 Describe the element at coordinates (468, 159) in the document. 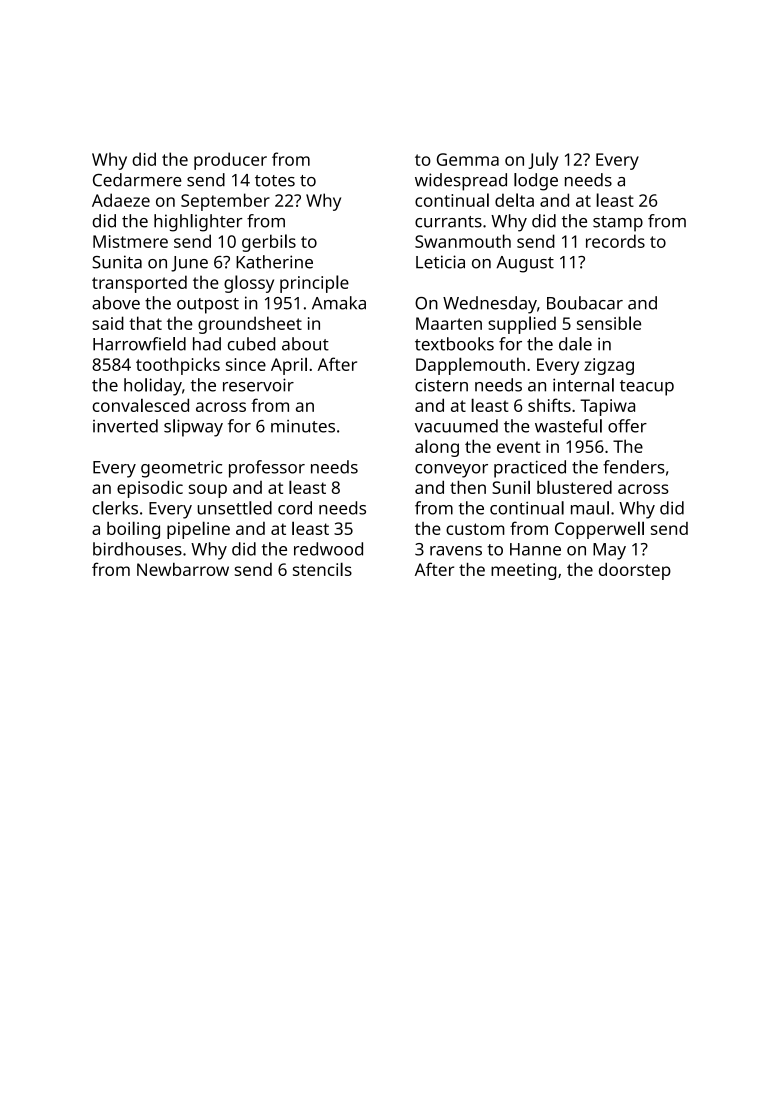

I see `Gemma` at that location.
